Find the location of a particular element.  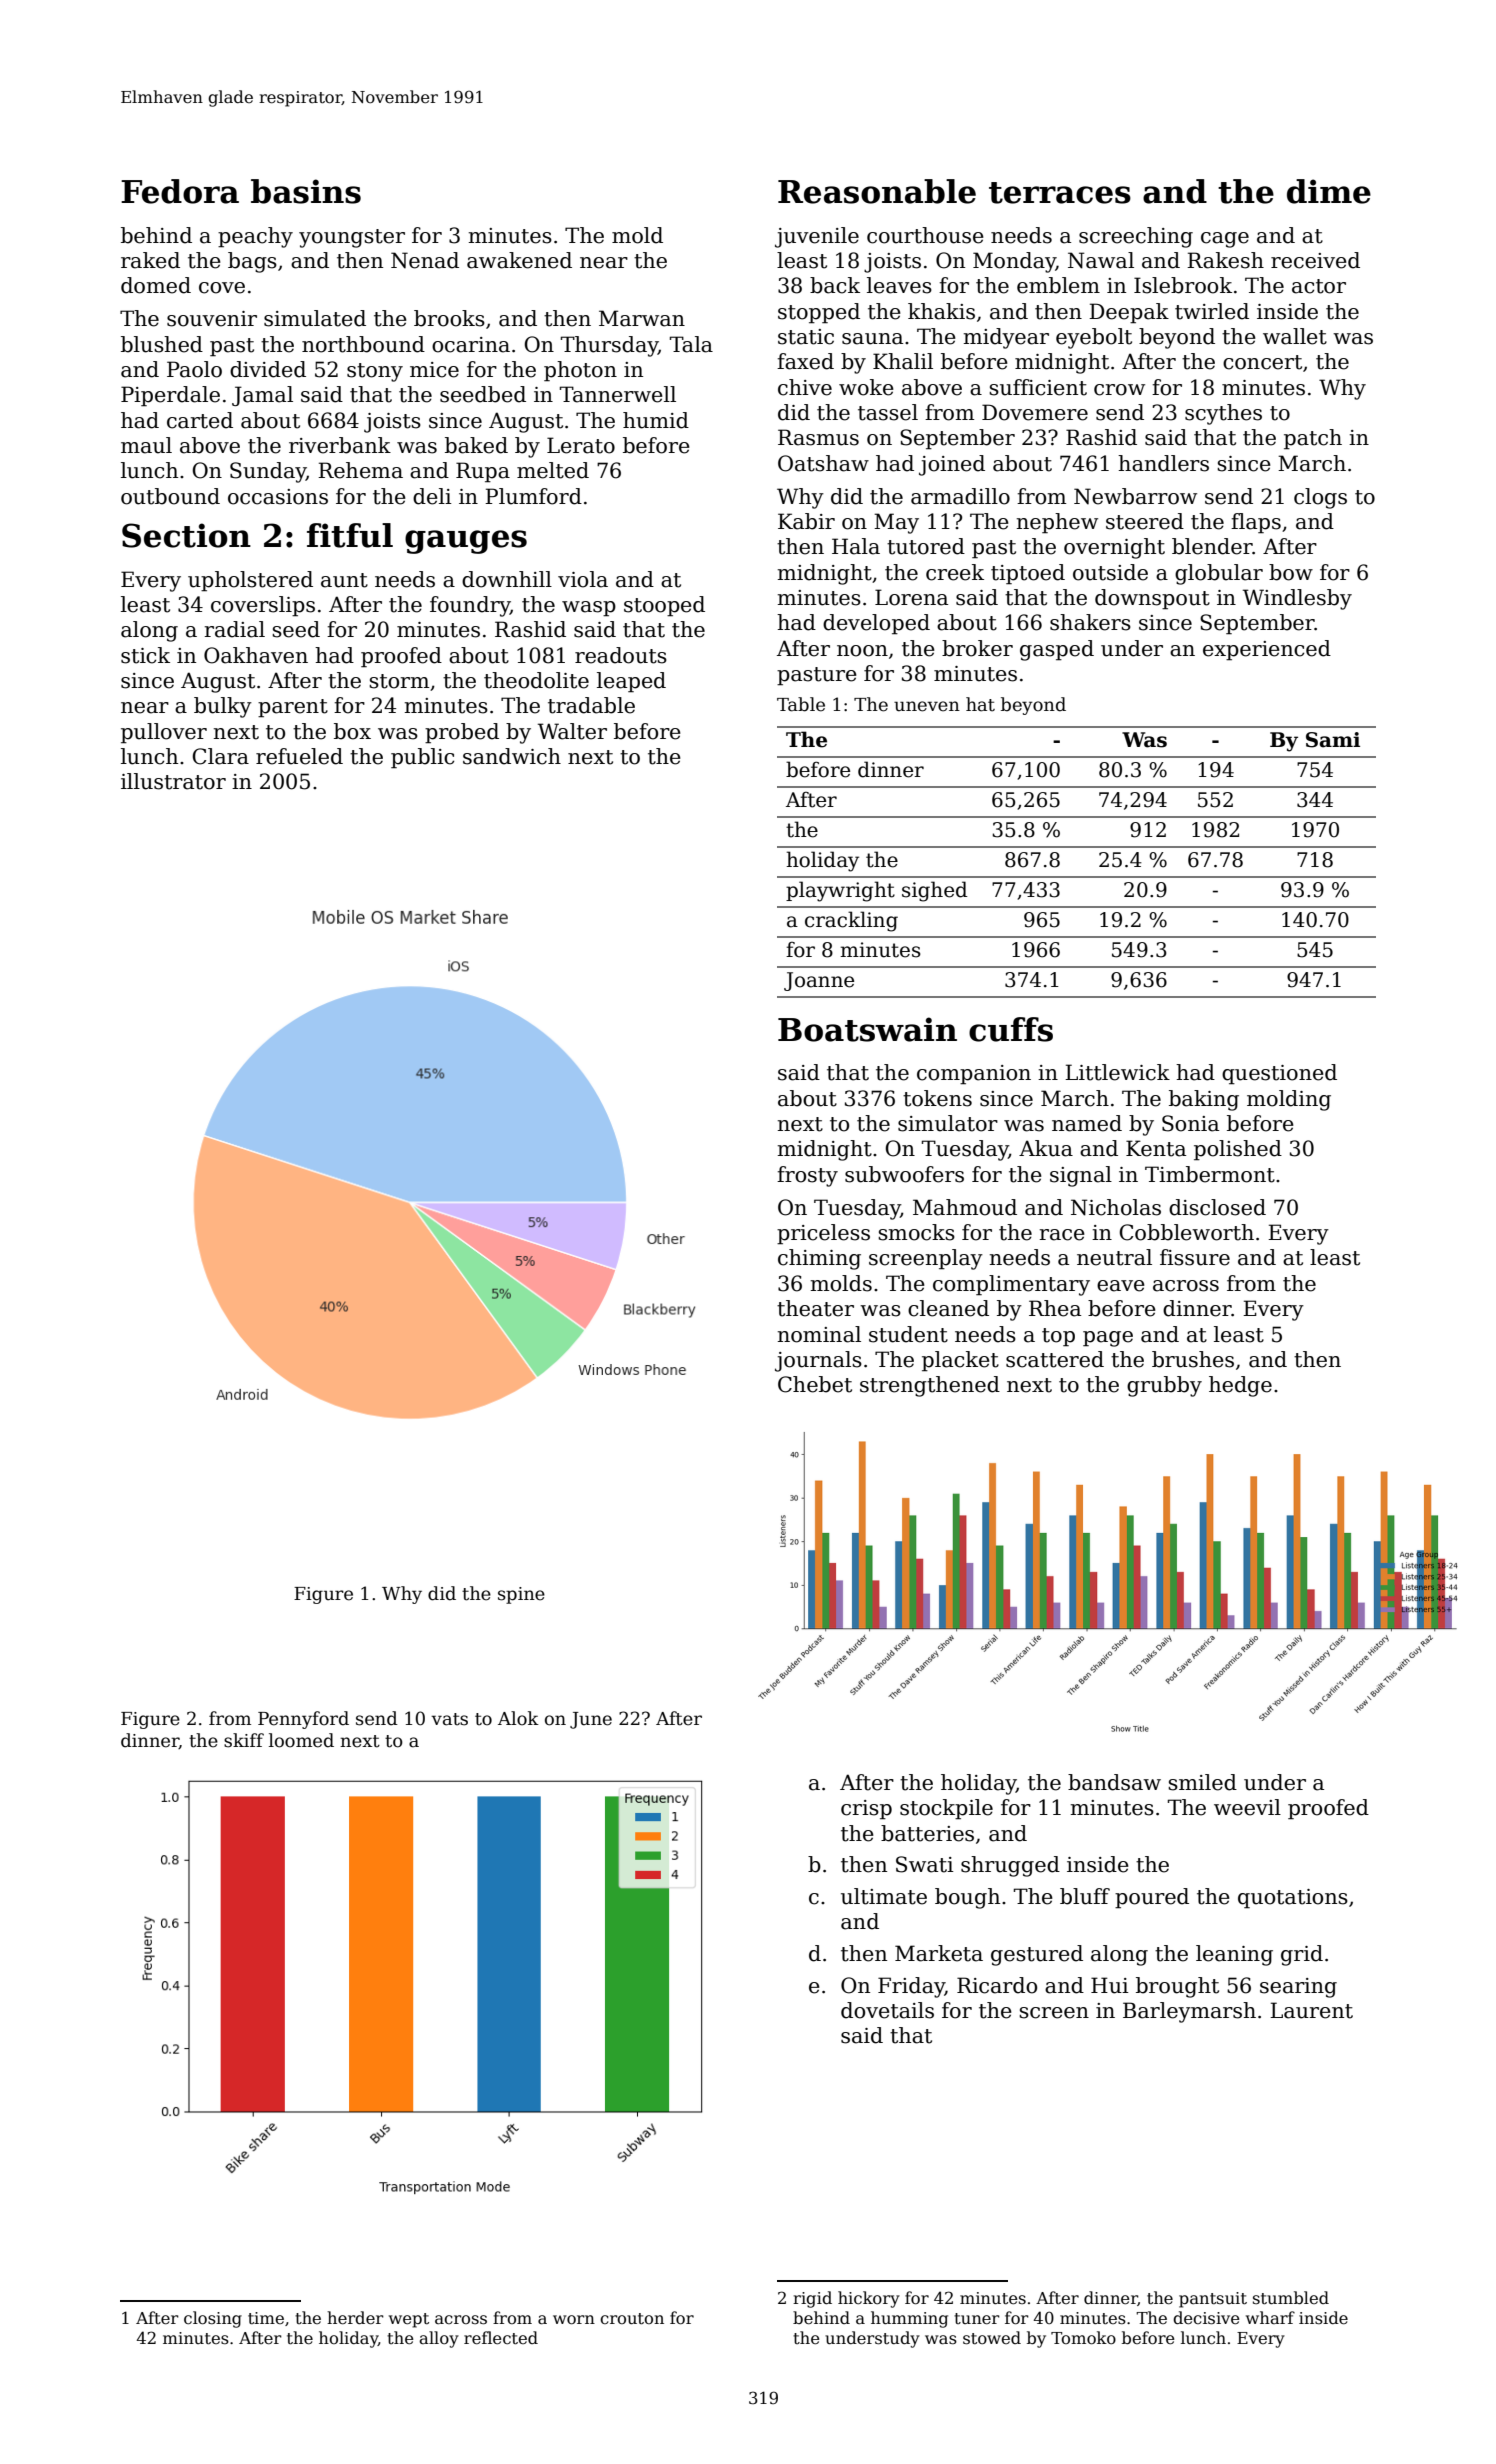

mice is located at coordinates (434, 370).
